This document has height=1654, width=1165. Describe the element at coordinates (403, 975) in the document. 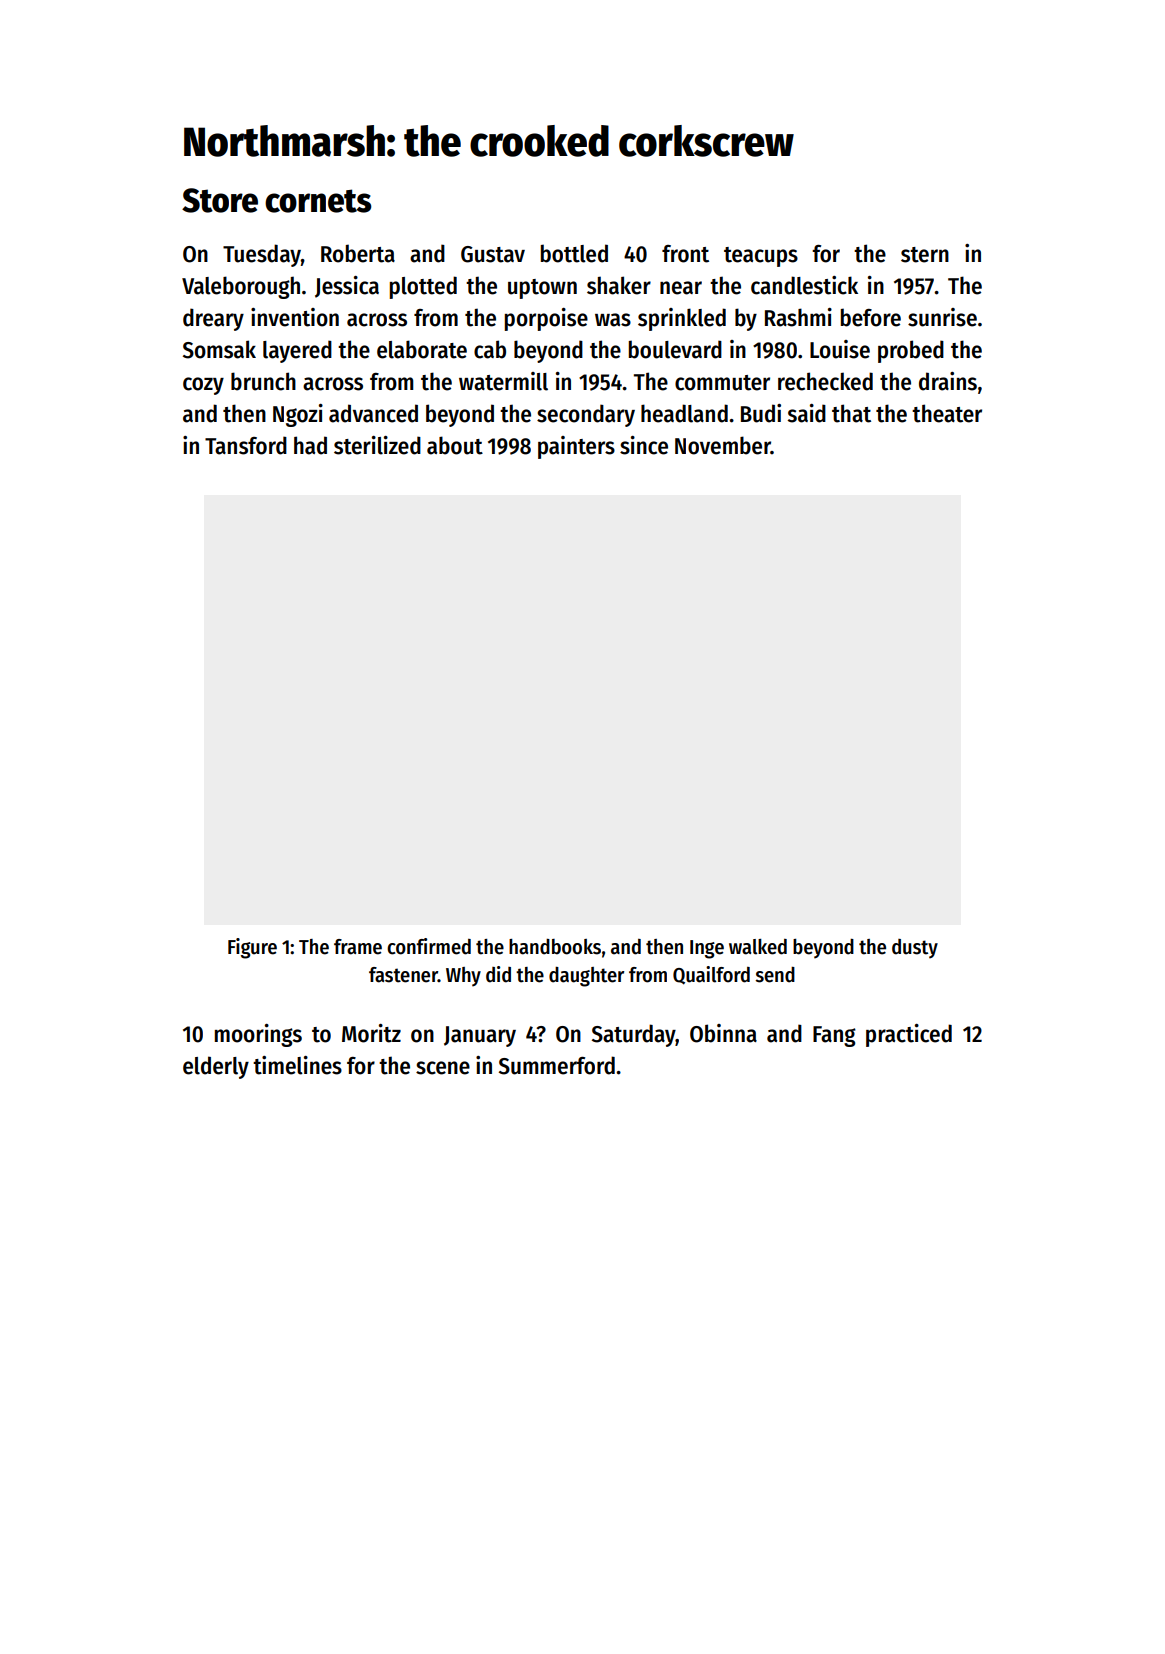

I see `fastener` at that location.
